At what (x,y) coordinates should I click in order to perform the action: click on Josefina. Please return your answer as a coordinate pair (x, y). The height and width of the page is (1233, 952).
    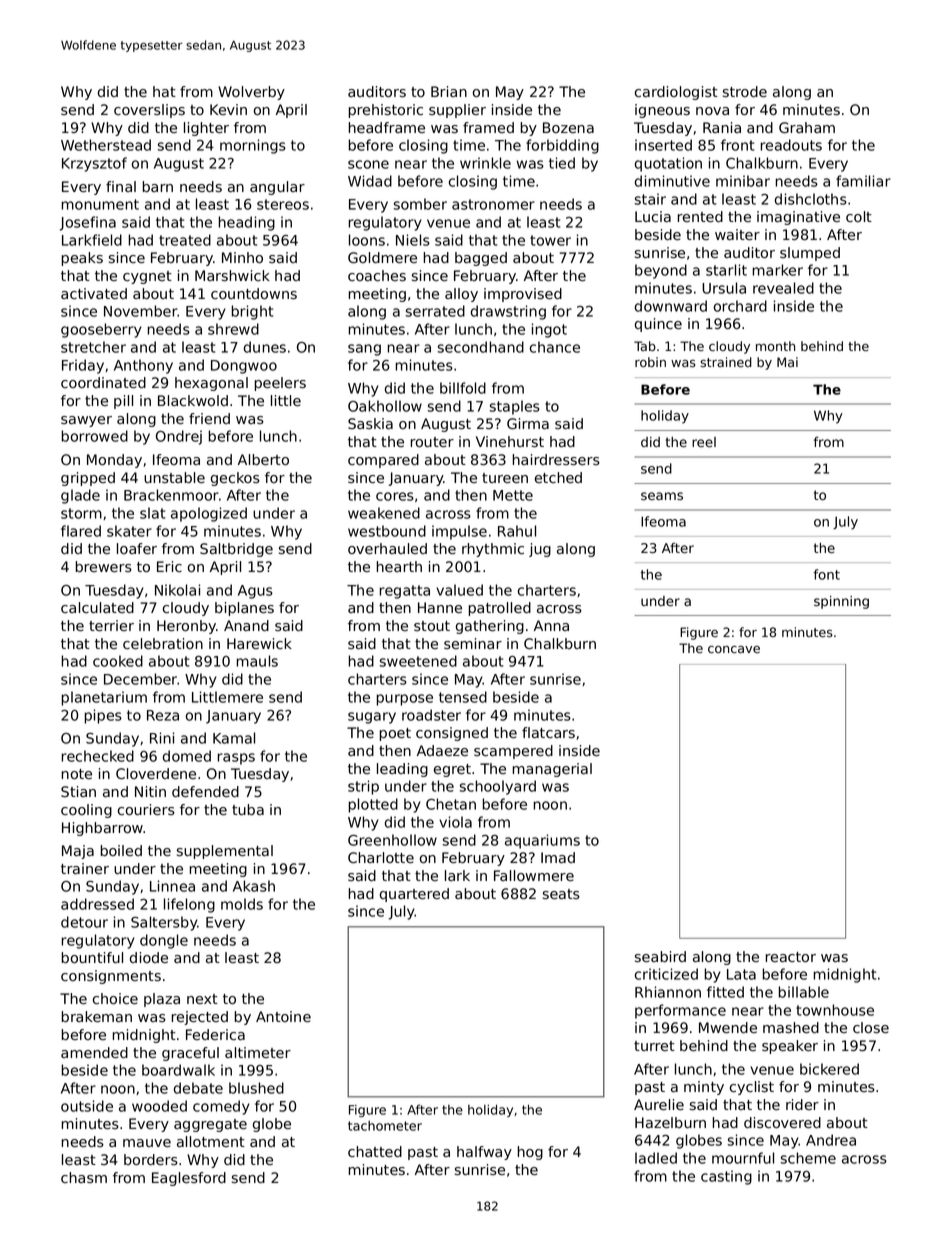
    Looking at the image, I should click on (88, 223).
